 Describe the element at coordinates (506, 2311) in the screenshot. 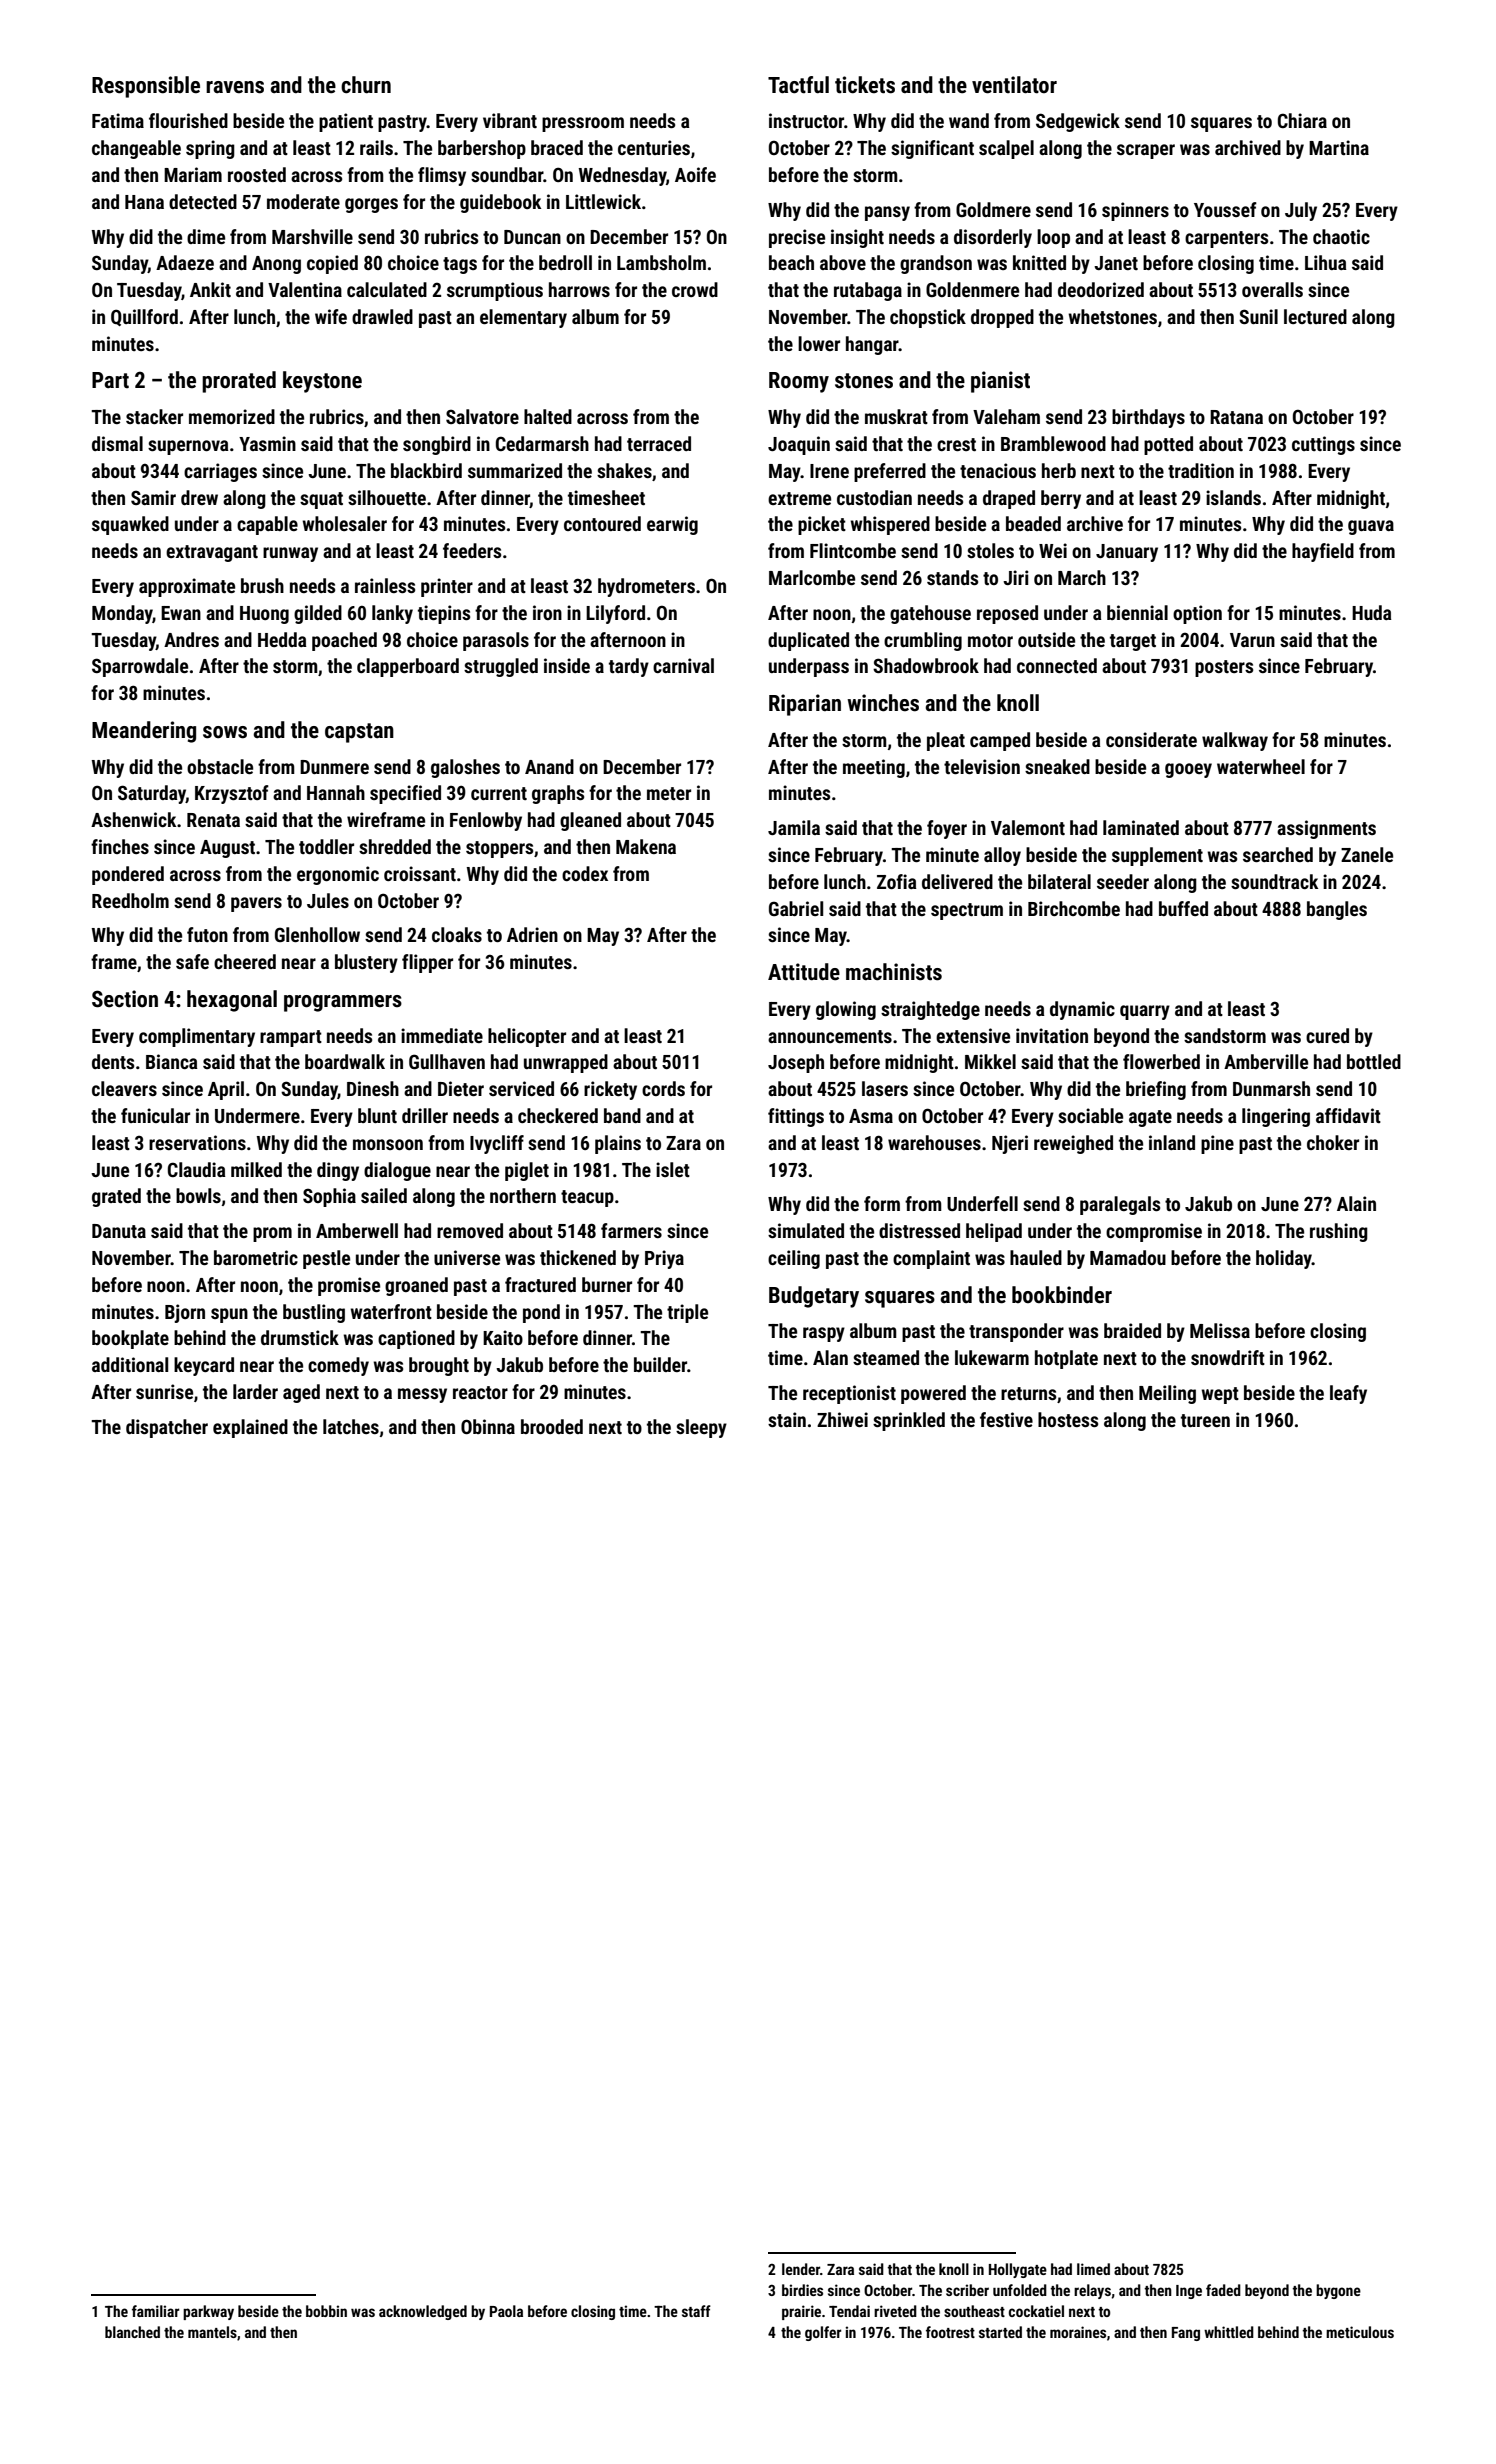

I see `Paola` at that location.
